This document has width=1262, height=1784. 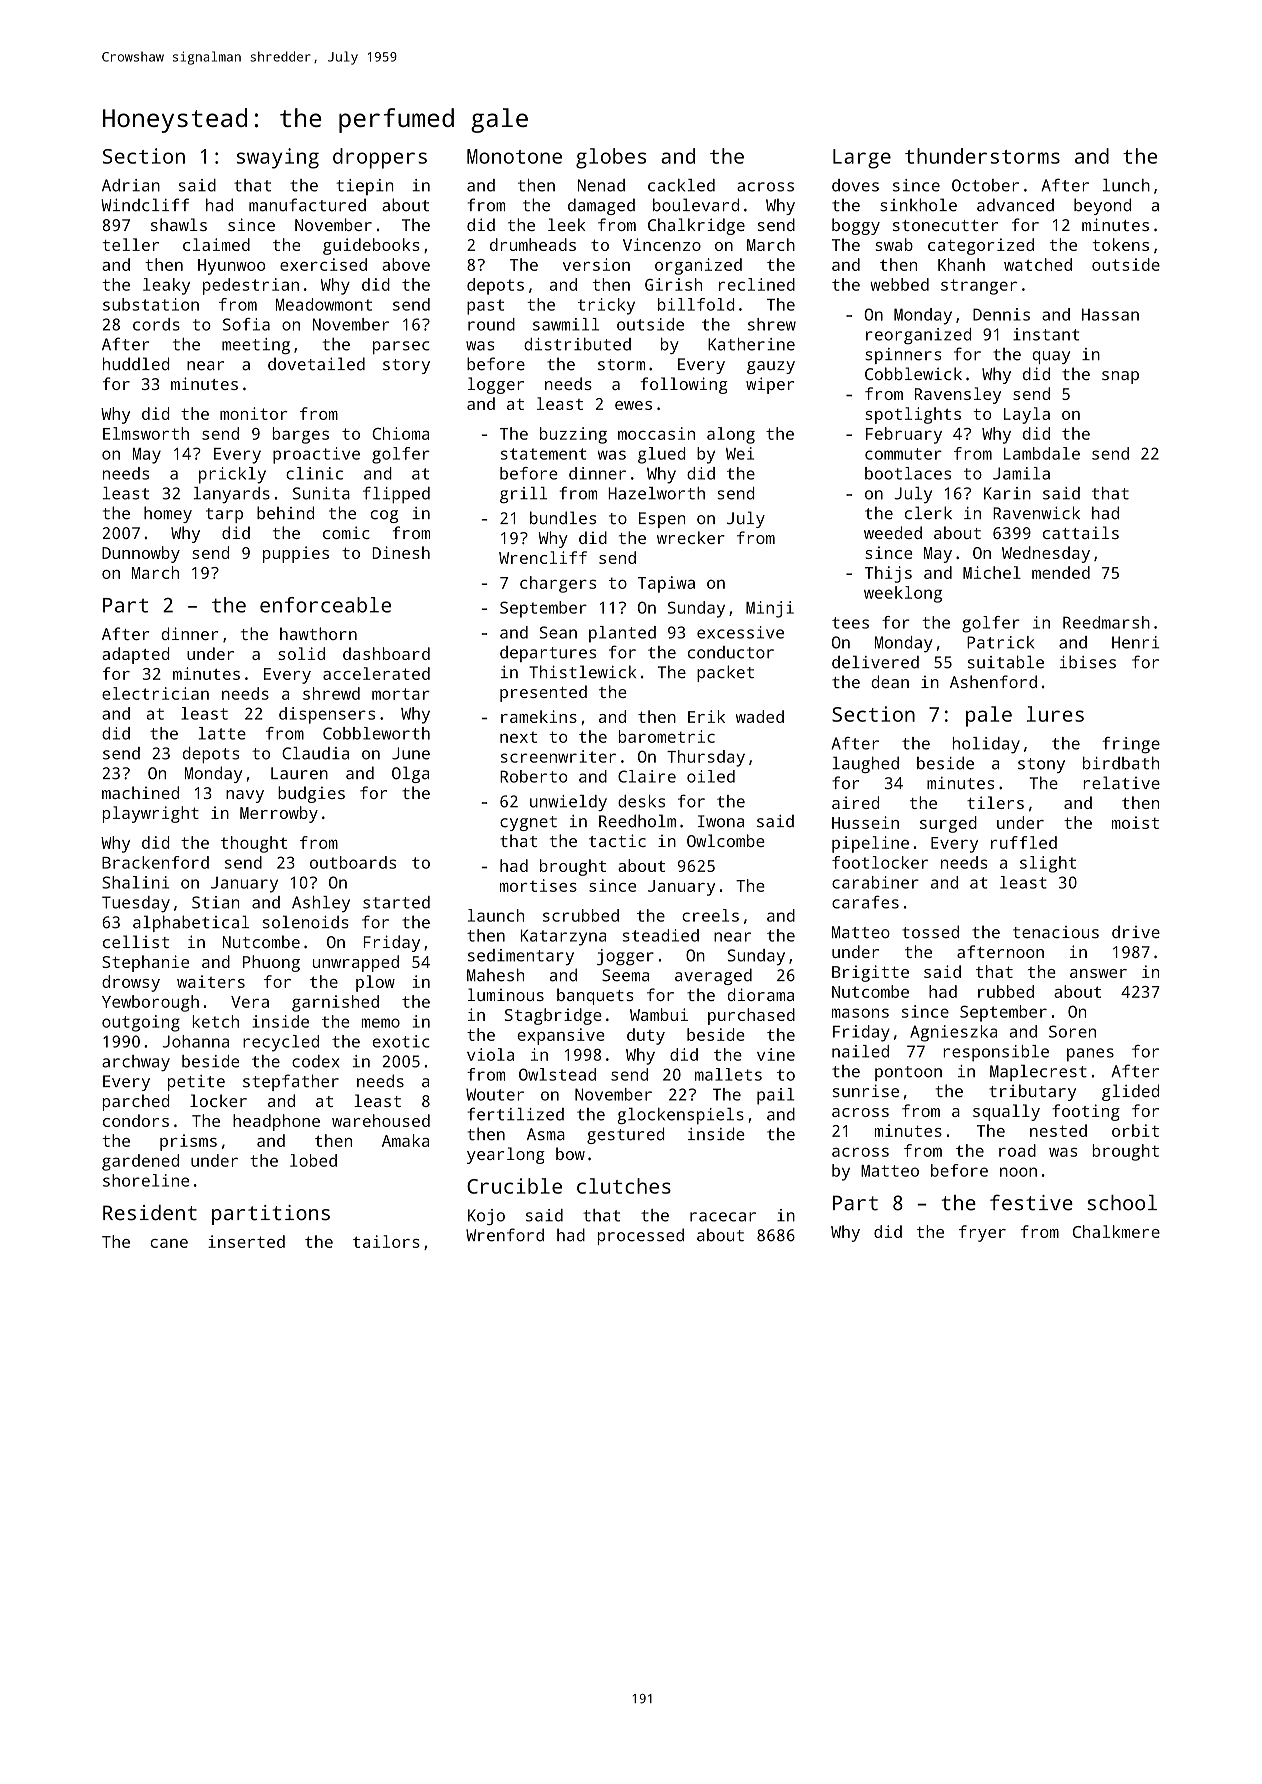 What do you see at coordinates (725, 673) in the document?
I see `packet` at bounding box center [725, 673].
